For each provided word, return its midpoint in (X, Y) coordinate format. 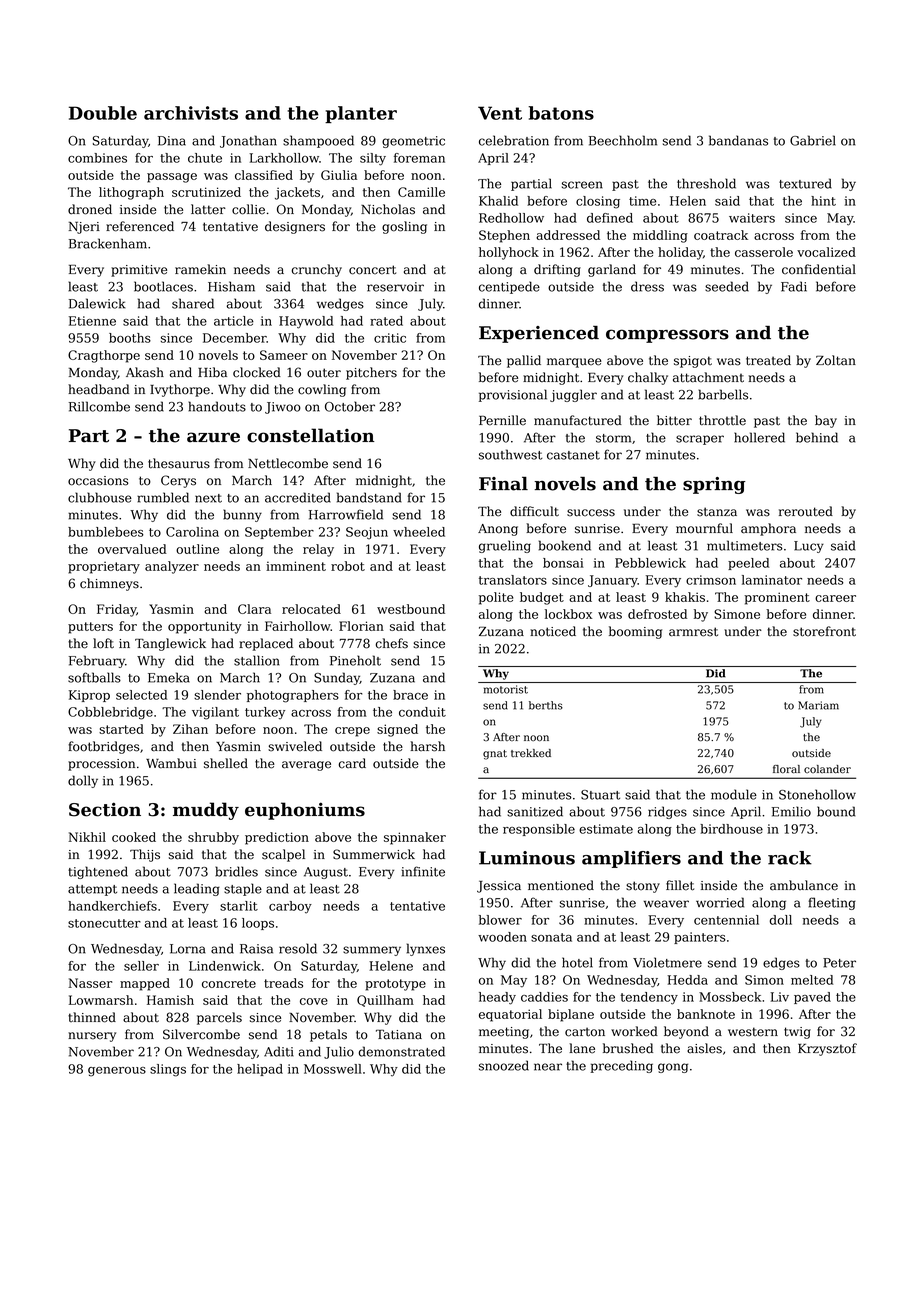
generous (117, 1072)
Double (103, 113)
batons (561, 113)
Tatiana (399, 1035)
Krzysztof (827, 1049)
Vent (500, 113)
